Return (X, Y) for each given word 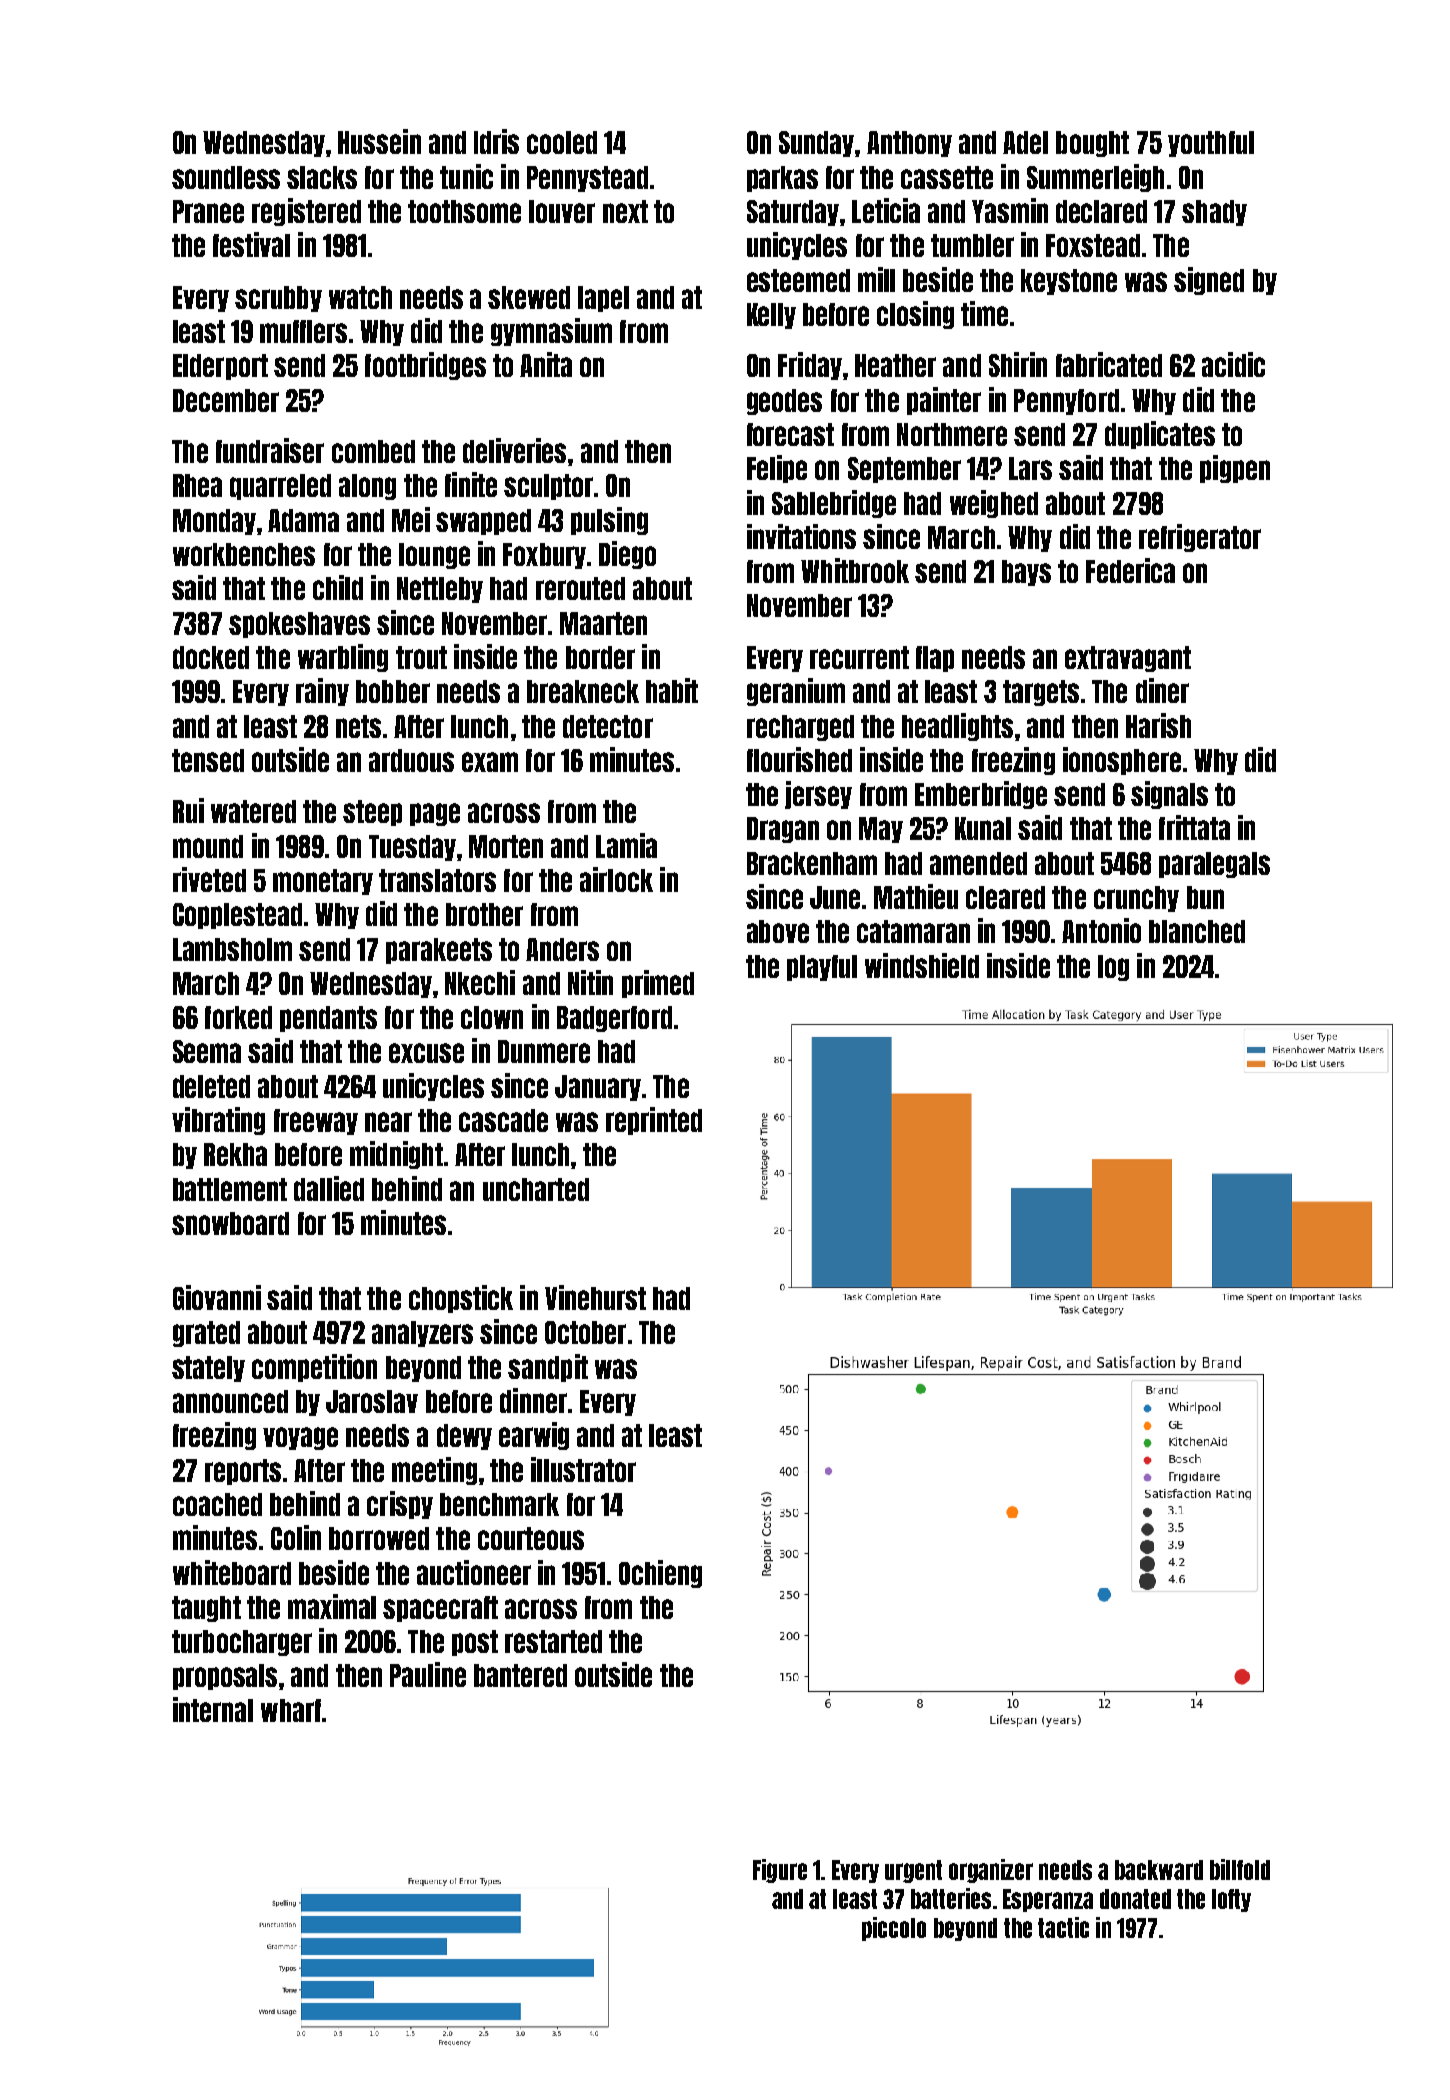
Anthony (909, 144)
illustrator (583, 1469)
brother (484, 914)
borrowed (379, 1538)
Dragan (783, 830)
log (1113, 968)
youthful (1211, 144)
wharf (291, 1710)
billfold (1240, 1869)
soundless (226, 177)
